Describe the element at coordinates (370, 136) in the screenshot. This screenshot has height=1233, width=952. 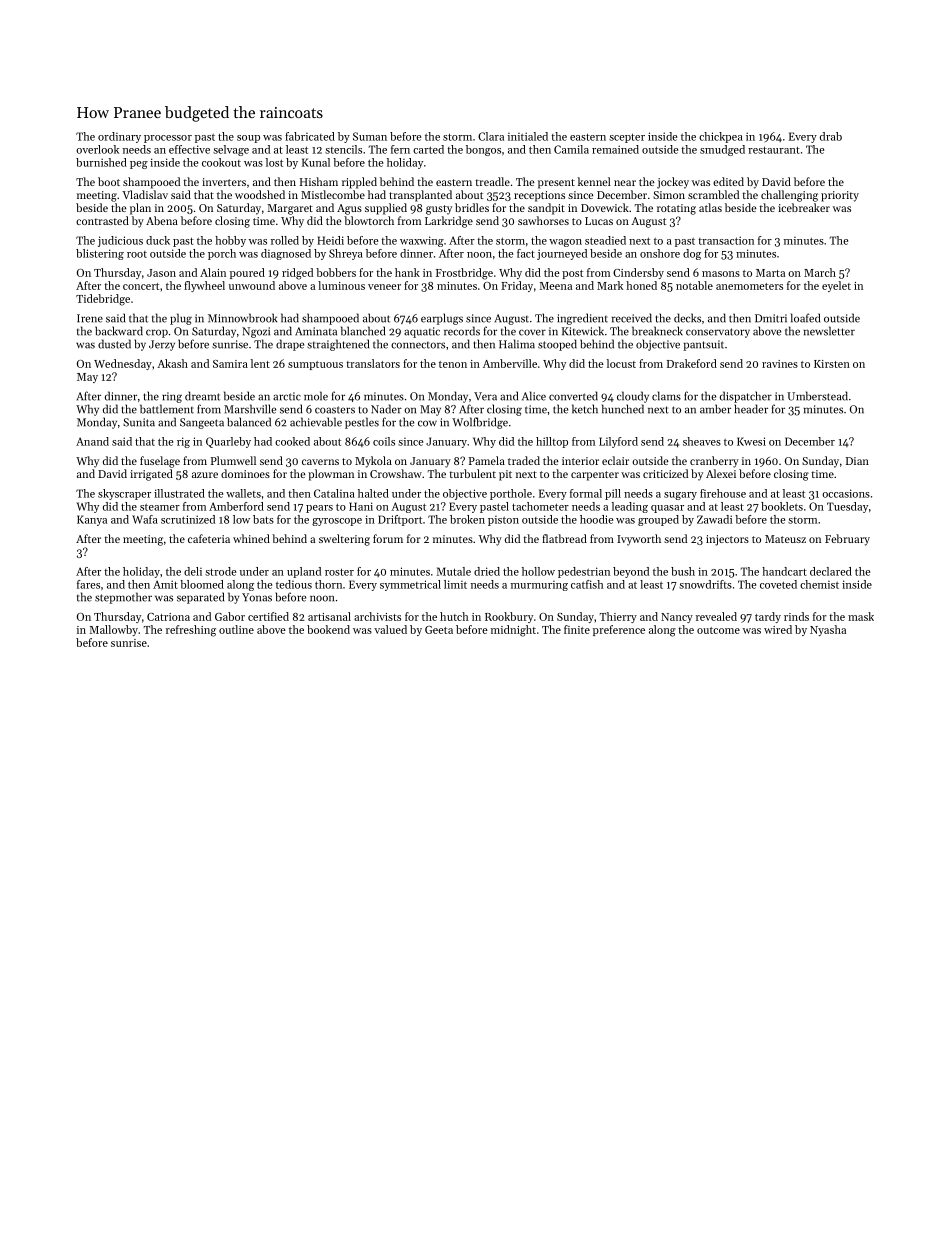
I see `Suman` at that location.
